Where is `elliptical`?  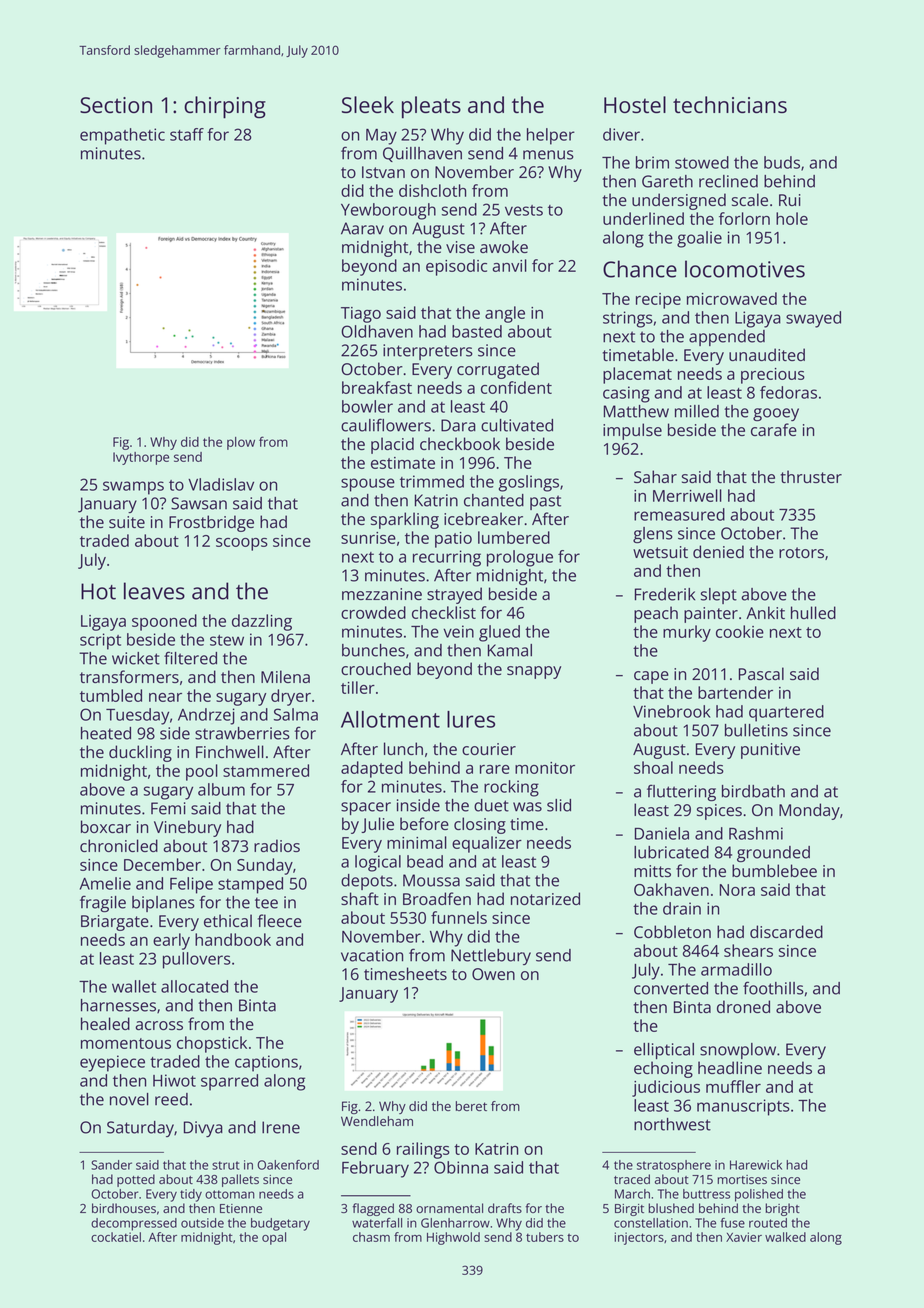
elliptical is located at coordinates (664, 1051).
